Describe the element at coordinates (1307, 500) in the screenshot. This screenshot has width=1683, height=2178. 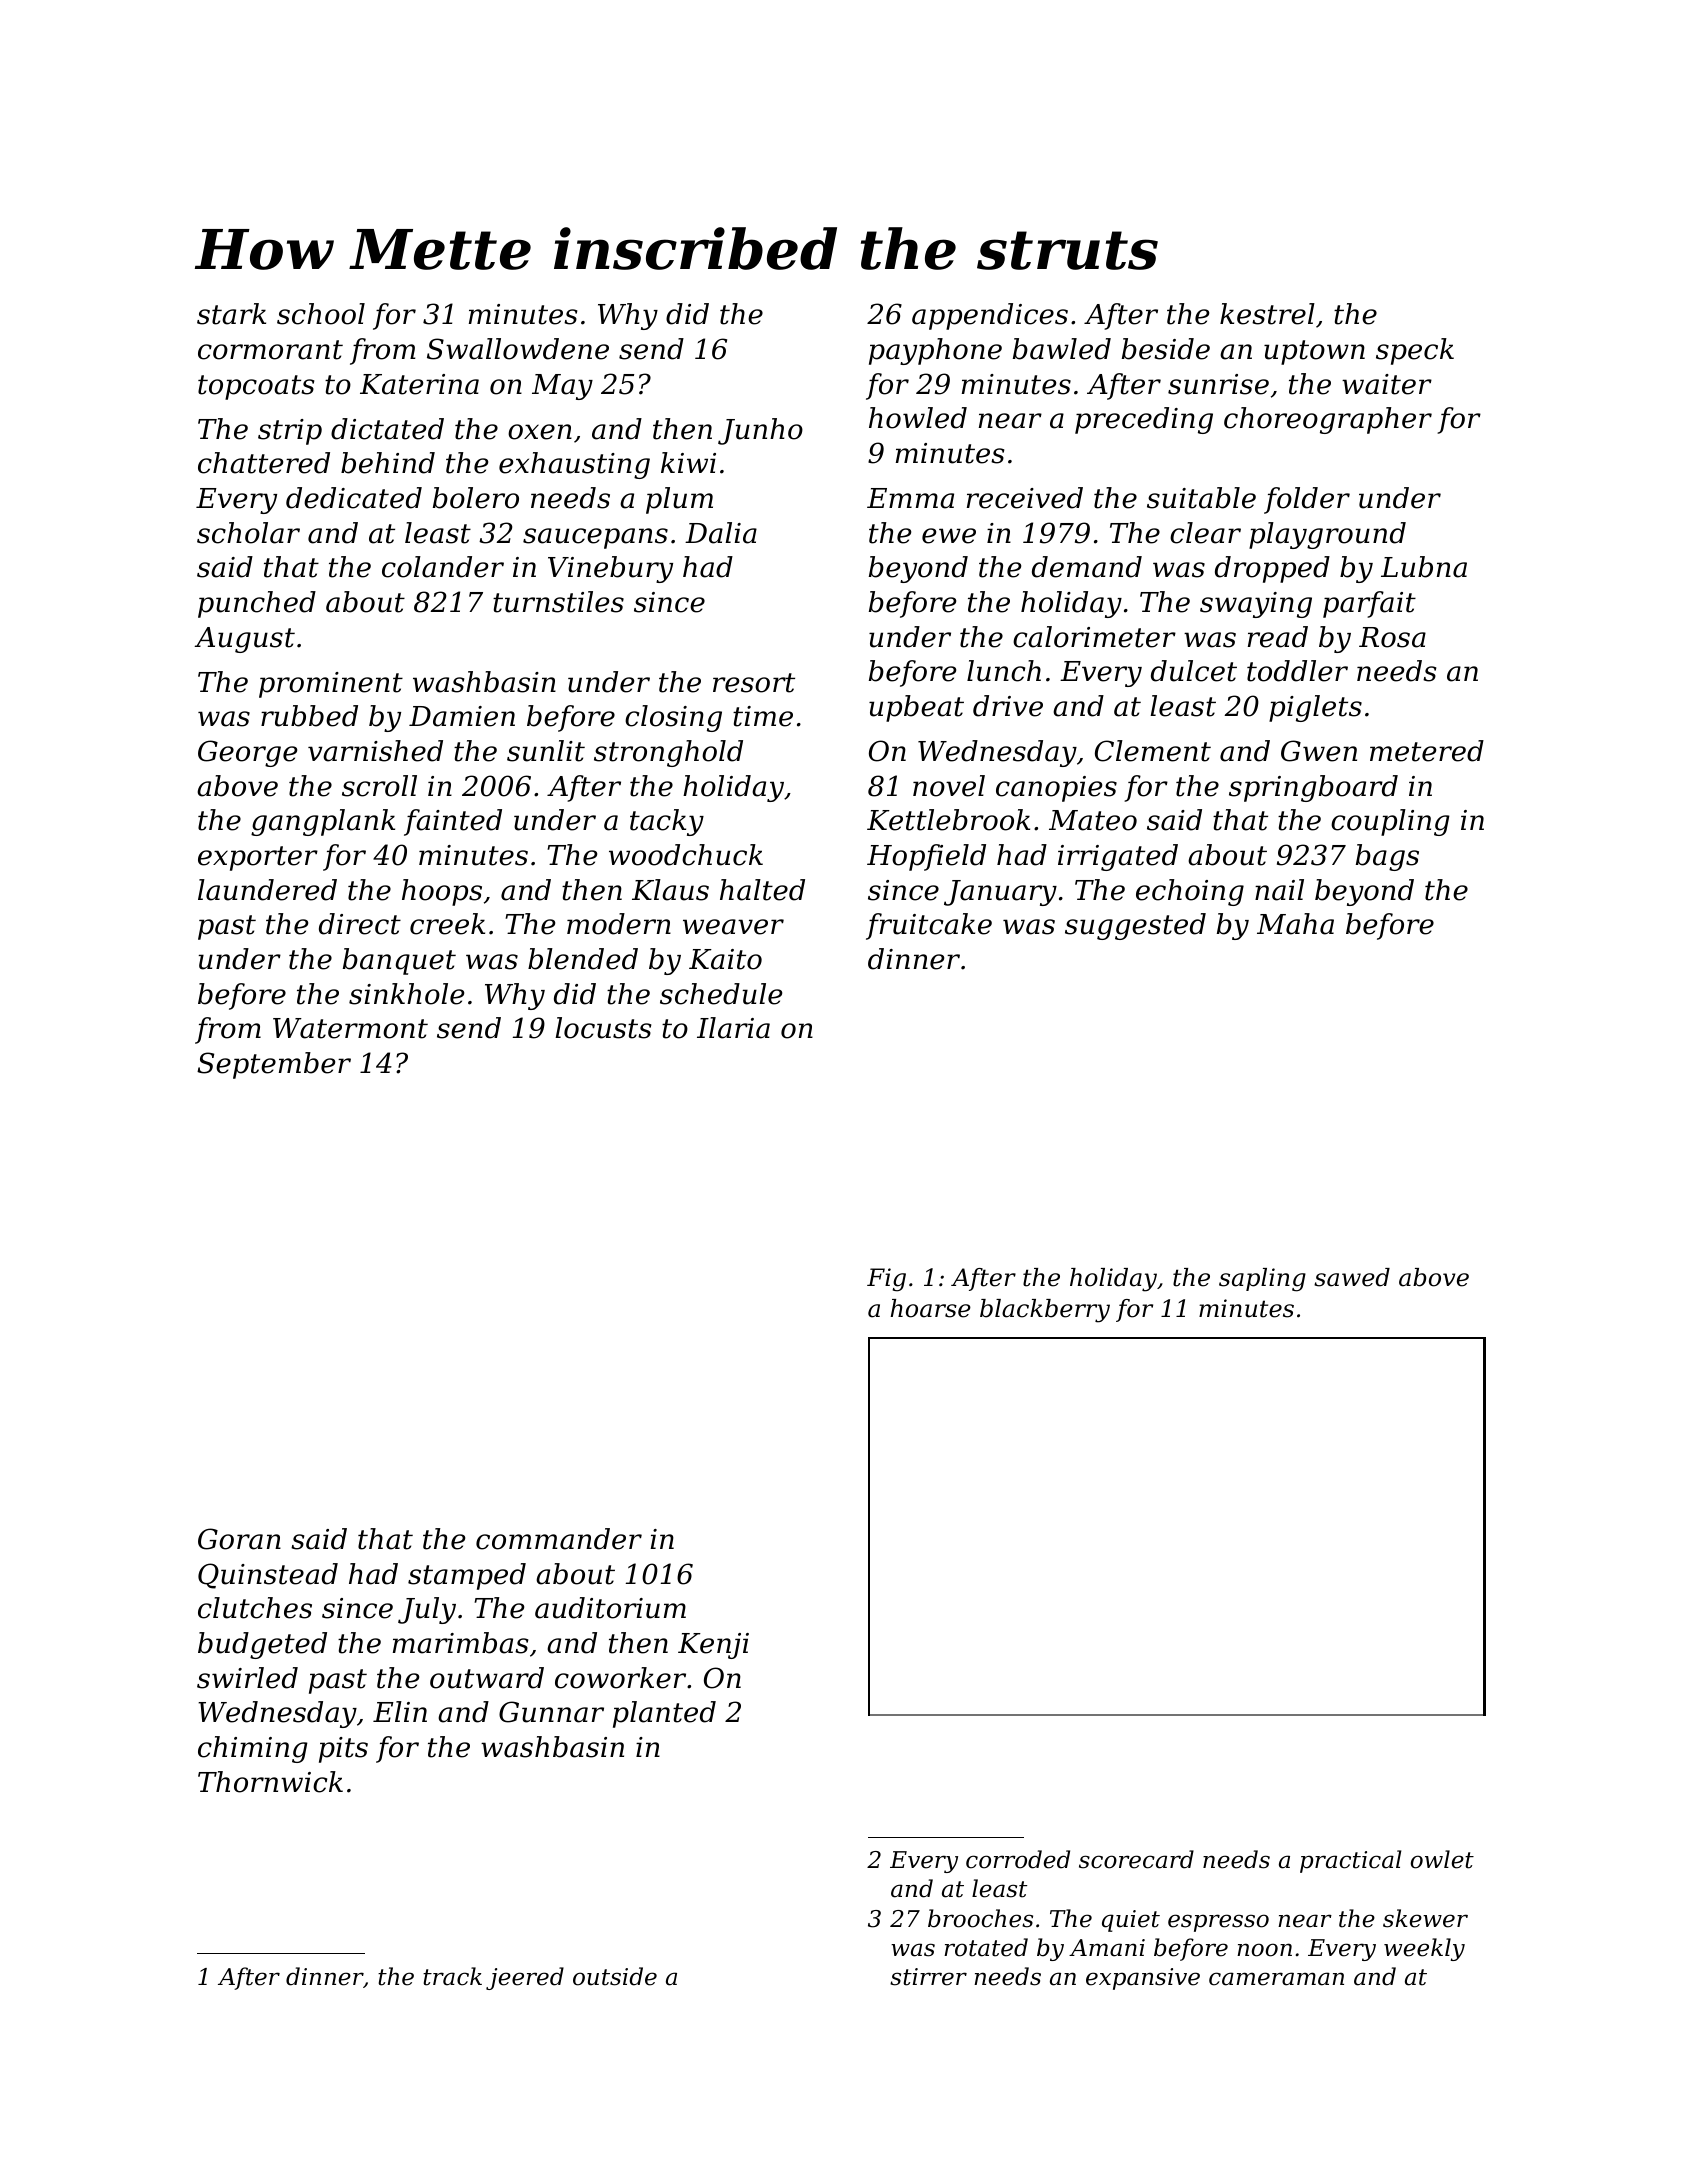
I see `folder` at that location.
